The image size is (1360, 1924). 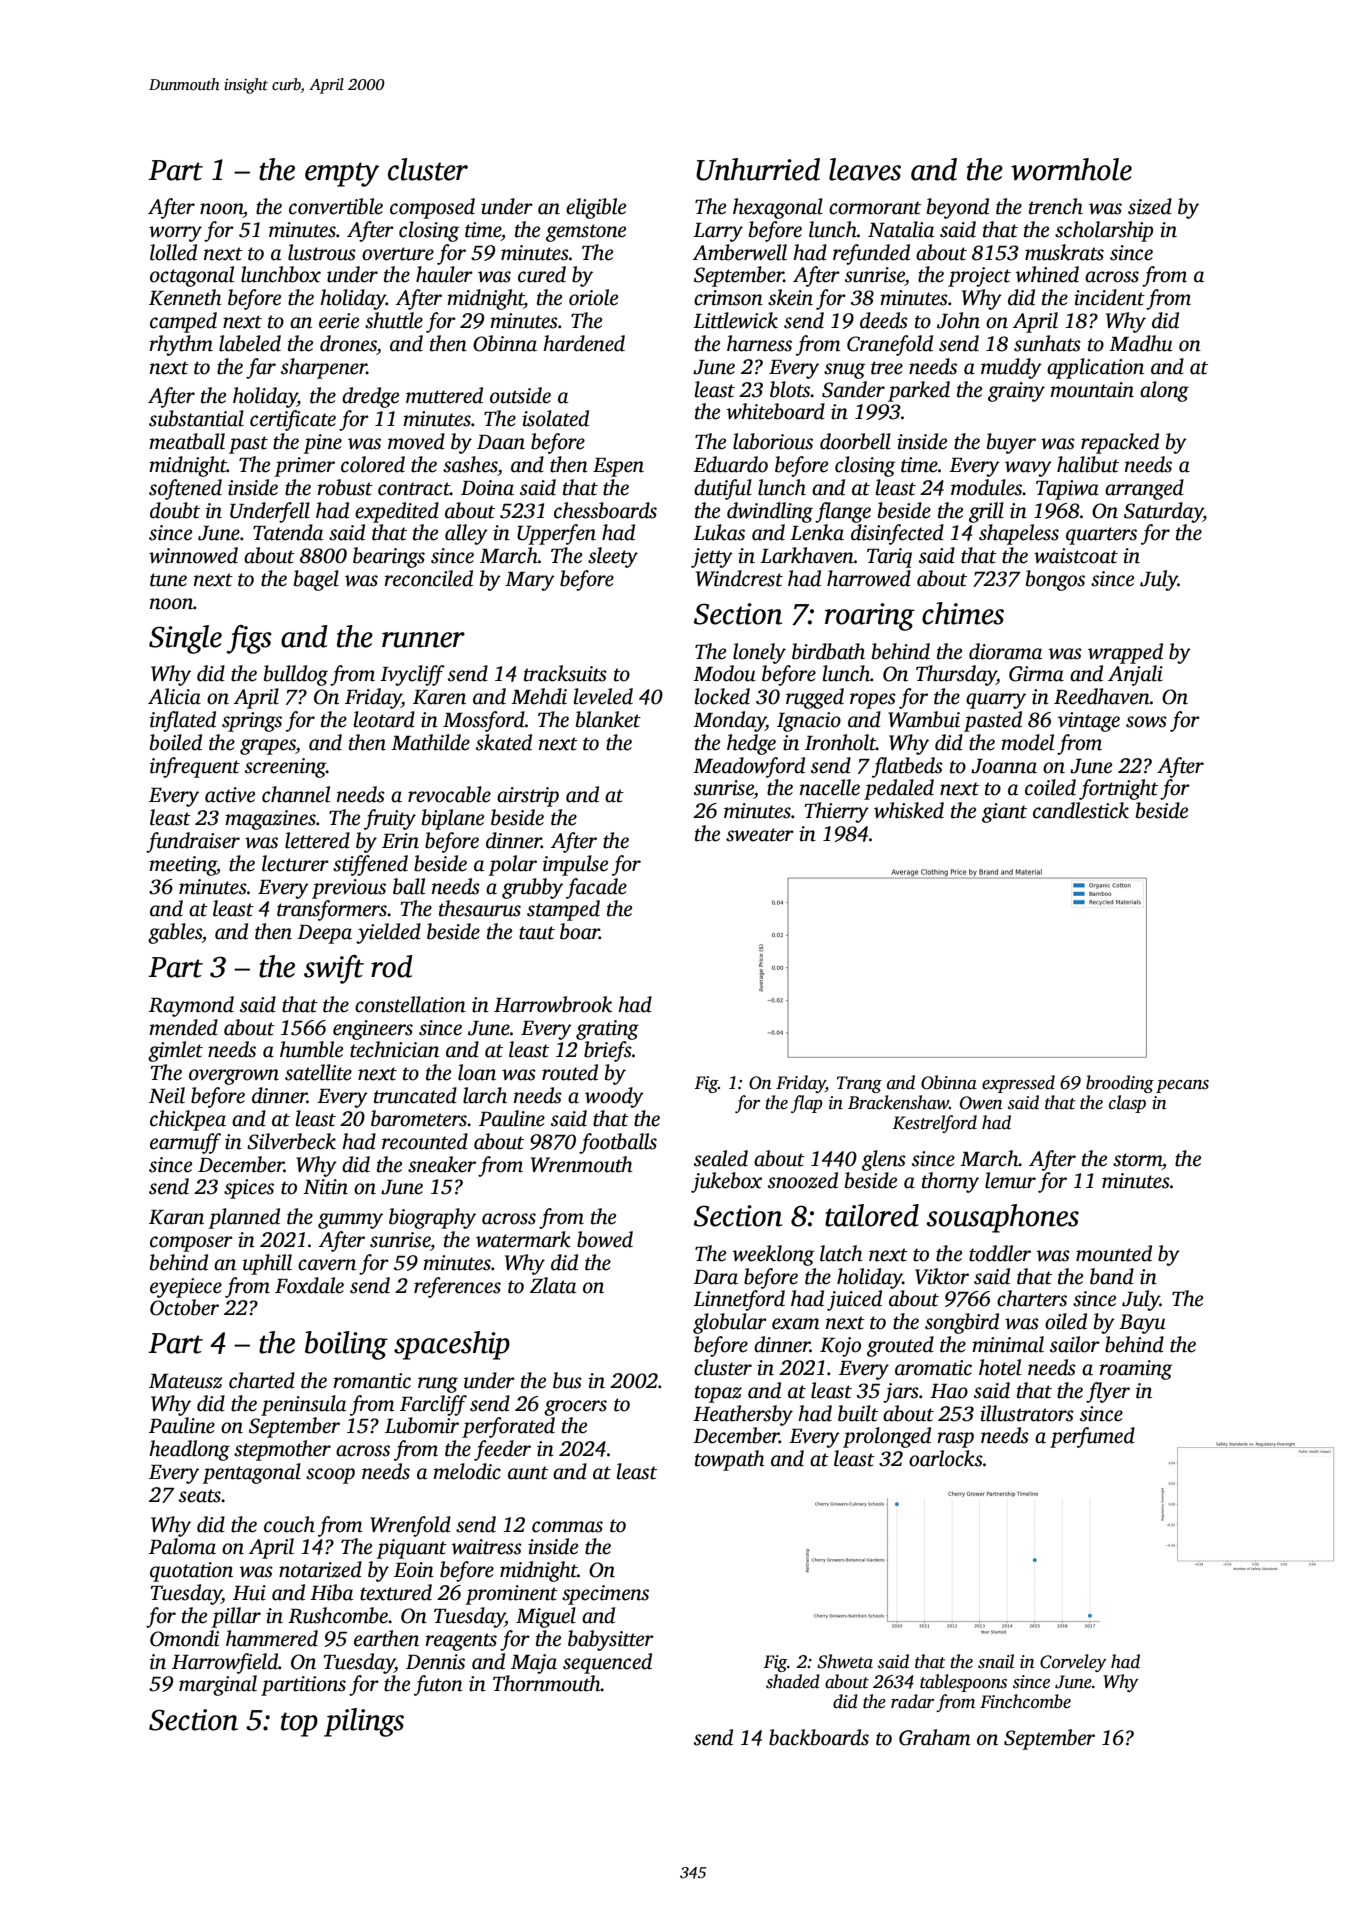 What do you see at coordinates (342, 174) in the screenshot?
I see `empty` at bounding box center [342, 174].
